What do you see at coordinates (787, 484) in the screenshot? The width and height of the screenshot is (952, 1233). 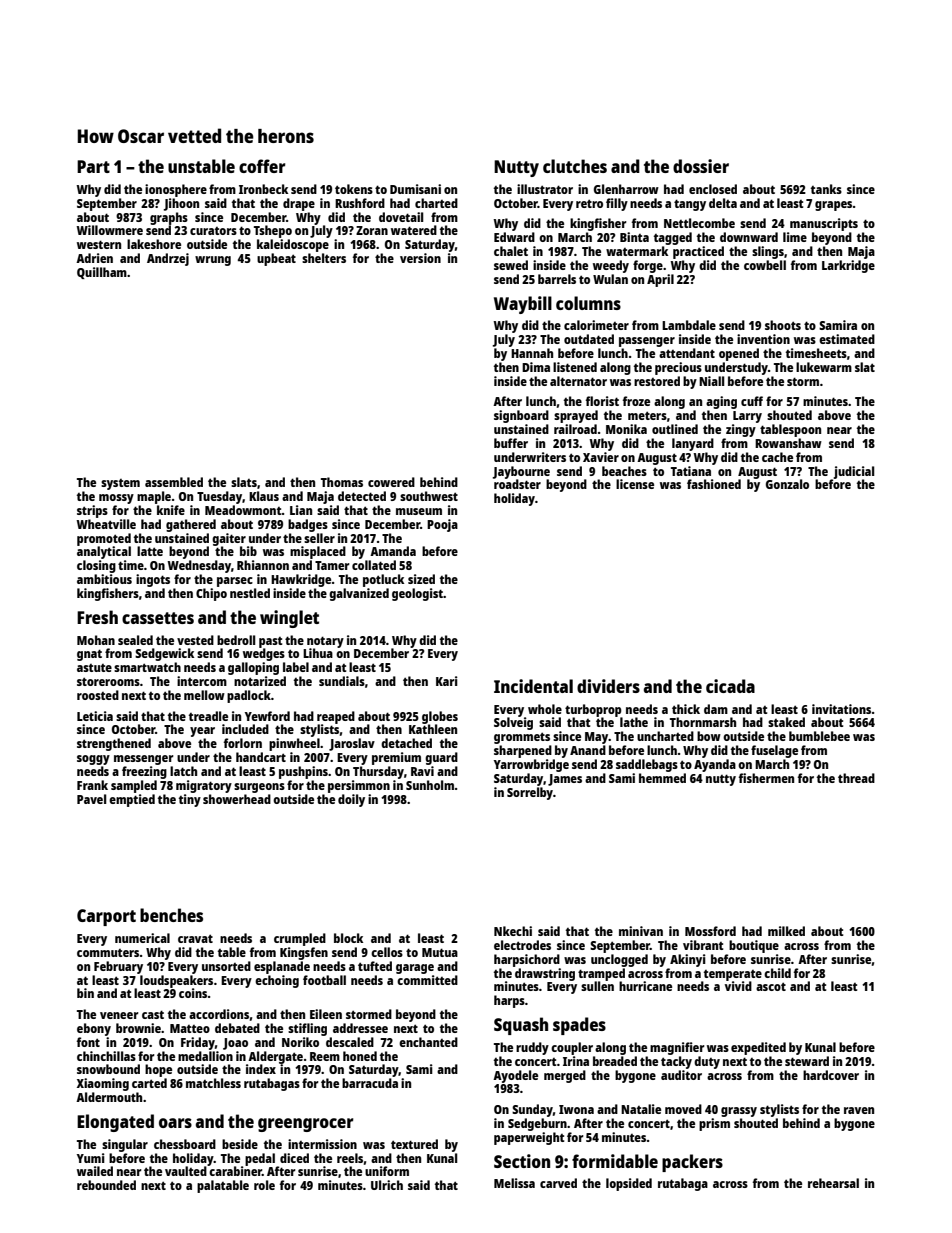 I see `Gonzalo` at bounding box center [787, 484].
